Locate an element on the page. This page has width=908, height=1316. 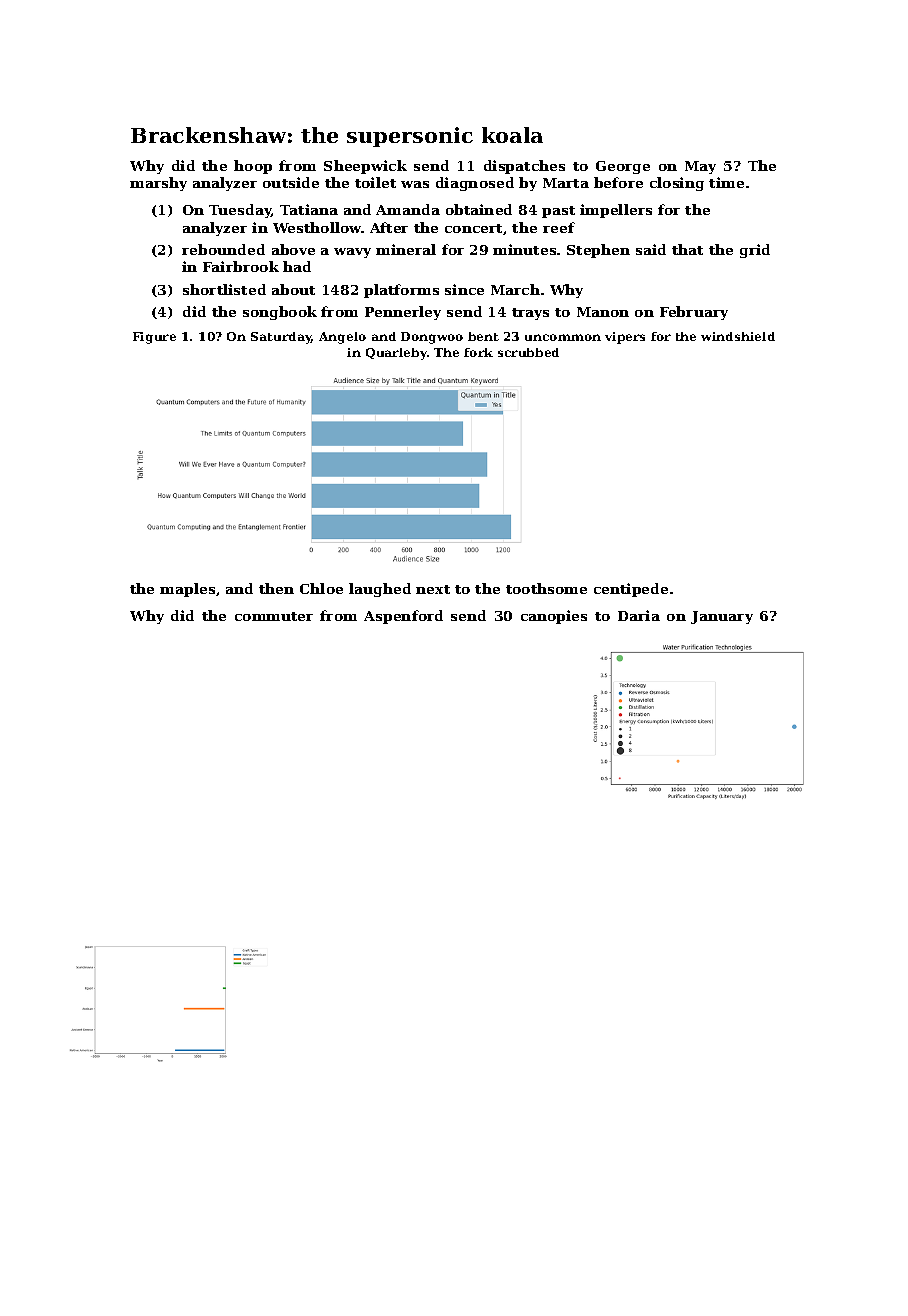
Angelo is located at coordinates (342, 338).
